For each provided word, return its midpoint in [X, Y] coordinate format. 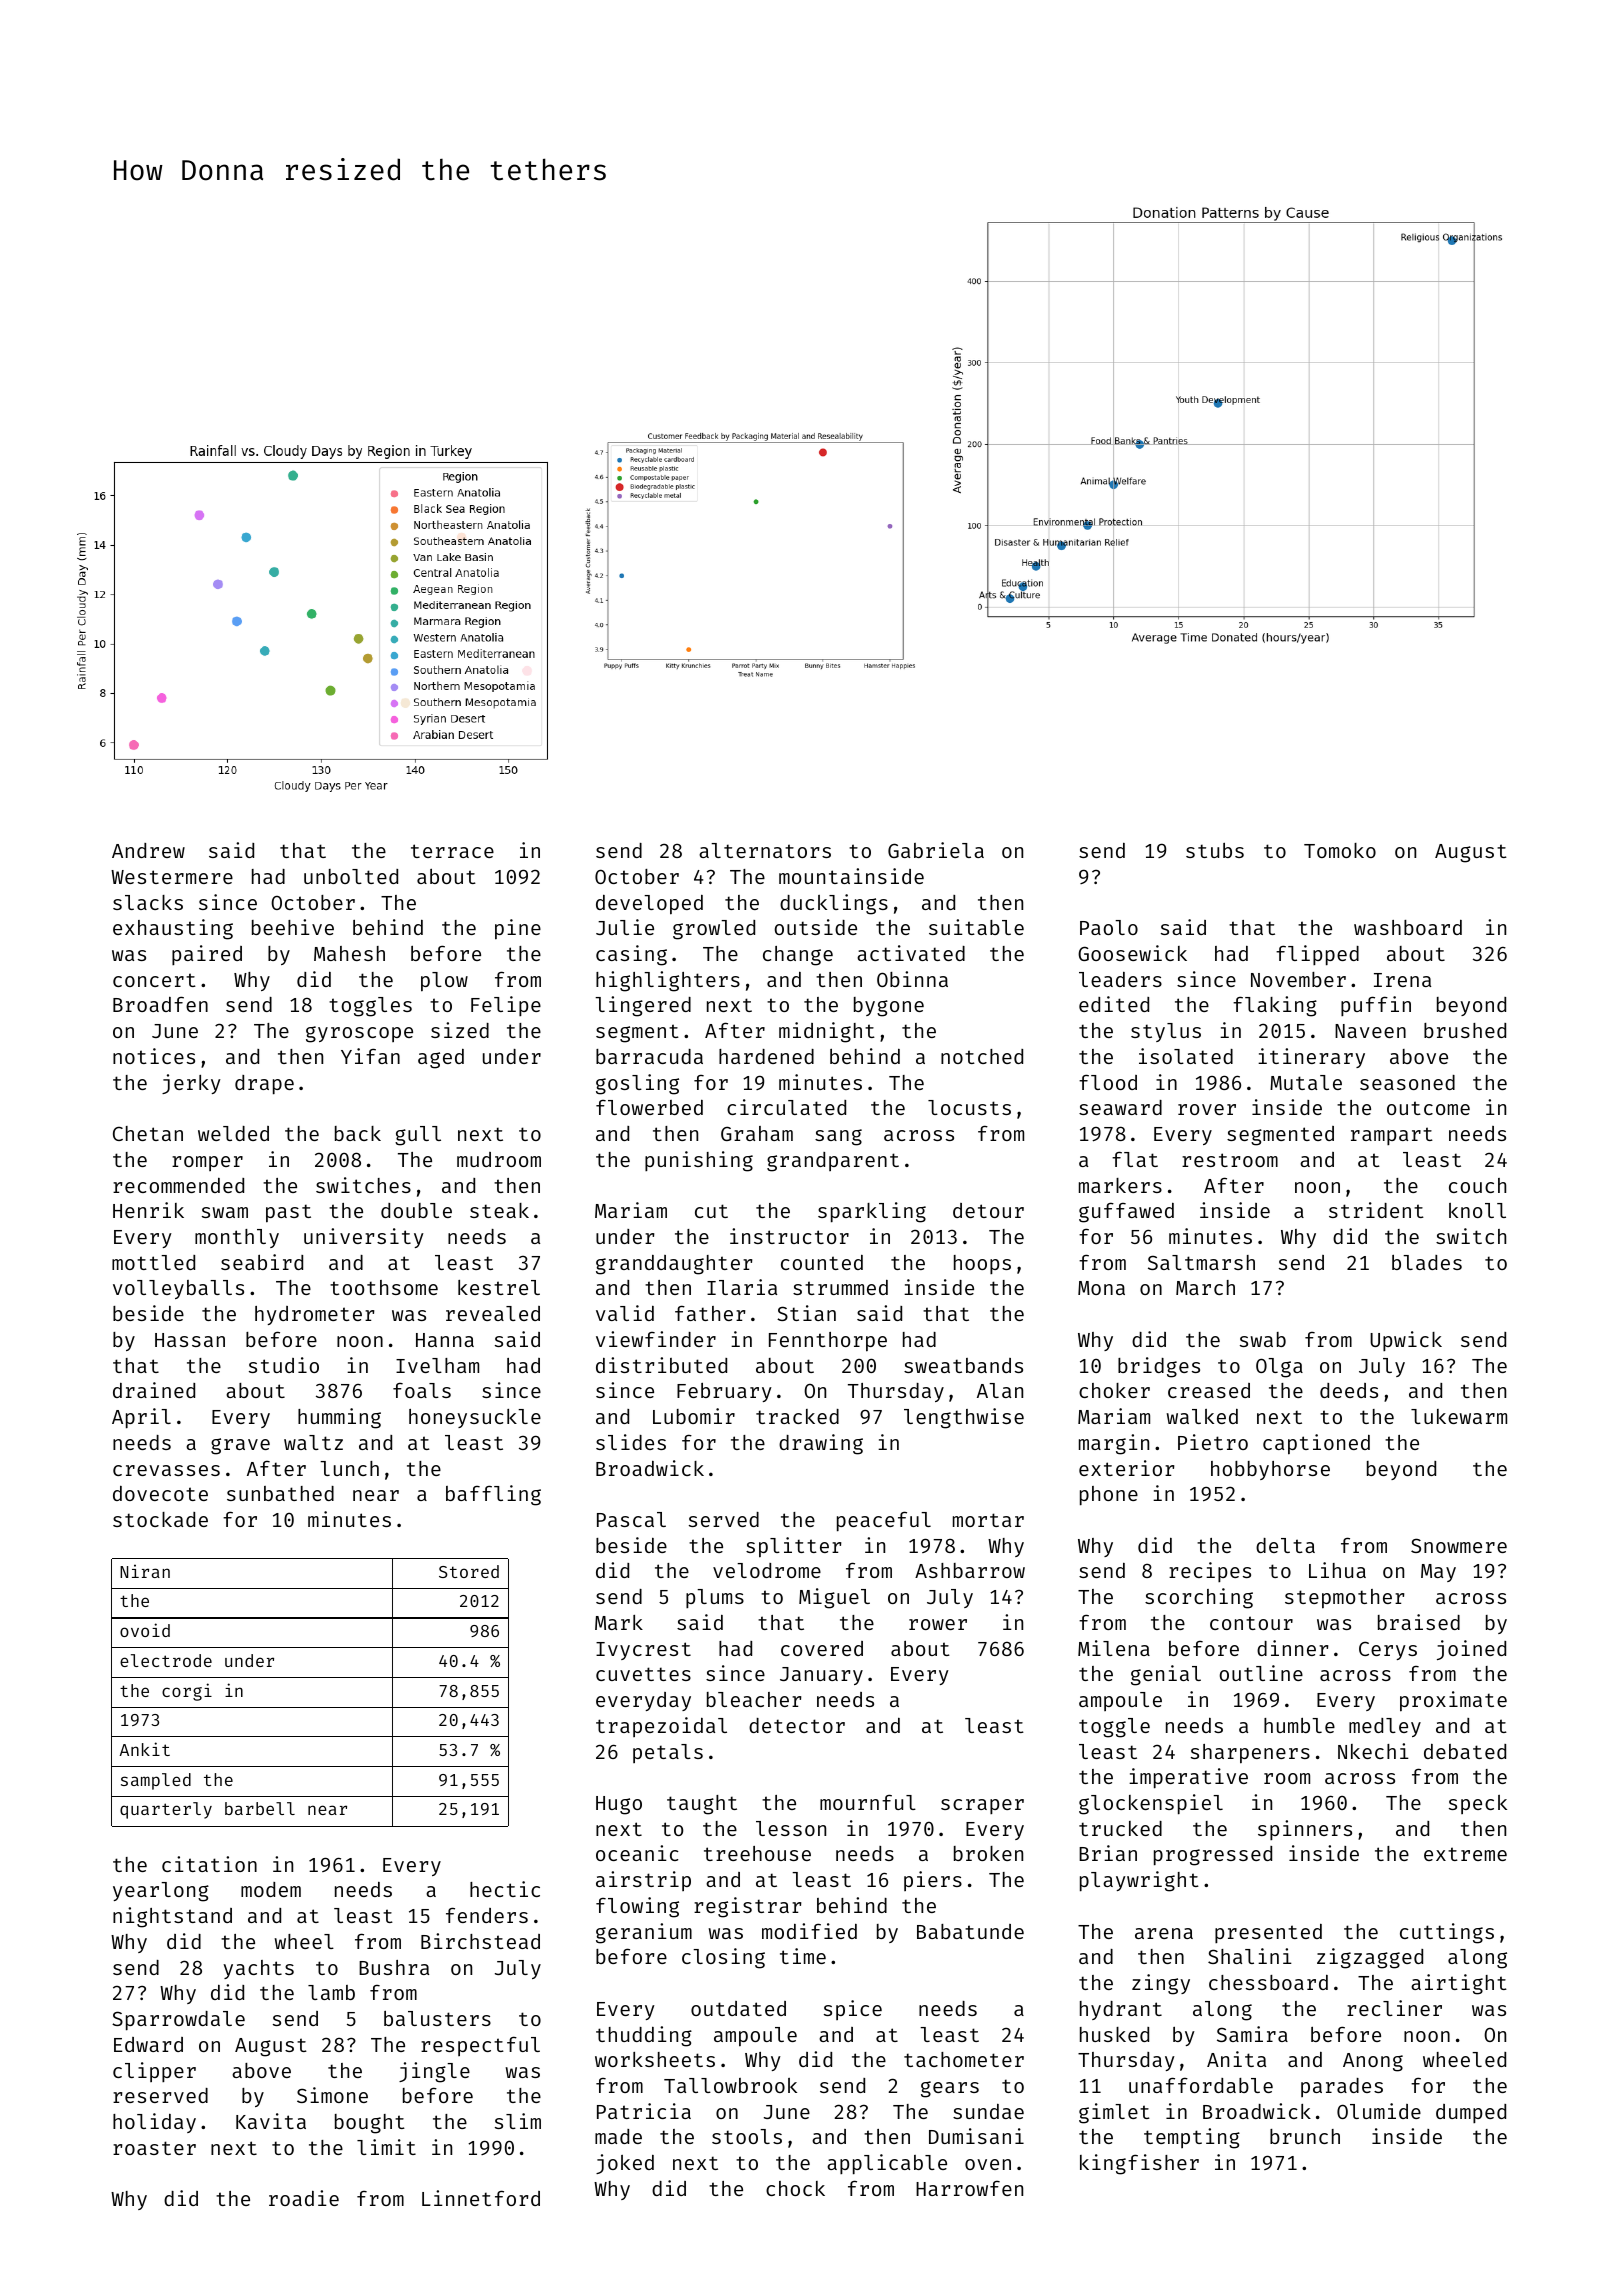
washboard [1408, 927]
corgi [187, 1692]
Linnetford [481, 2198]
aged [441, 1059]
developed [649, 905]
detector [797, 1725]
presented [1268, 1933]
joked [625, 2164]
